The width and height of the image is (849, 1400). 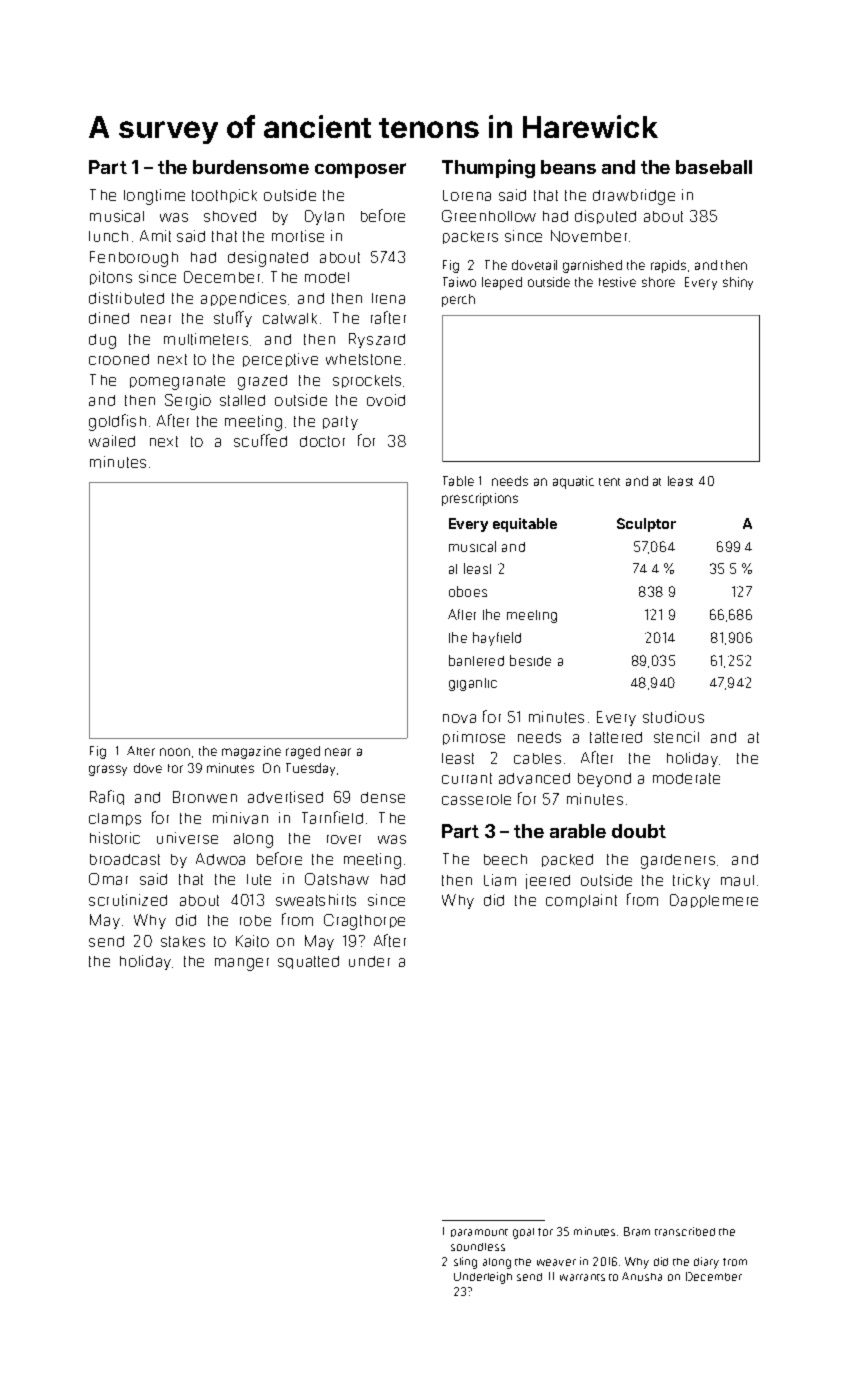 I want to click on transcribed, so click(x=685, y=1231).
